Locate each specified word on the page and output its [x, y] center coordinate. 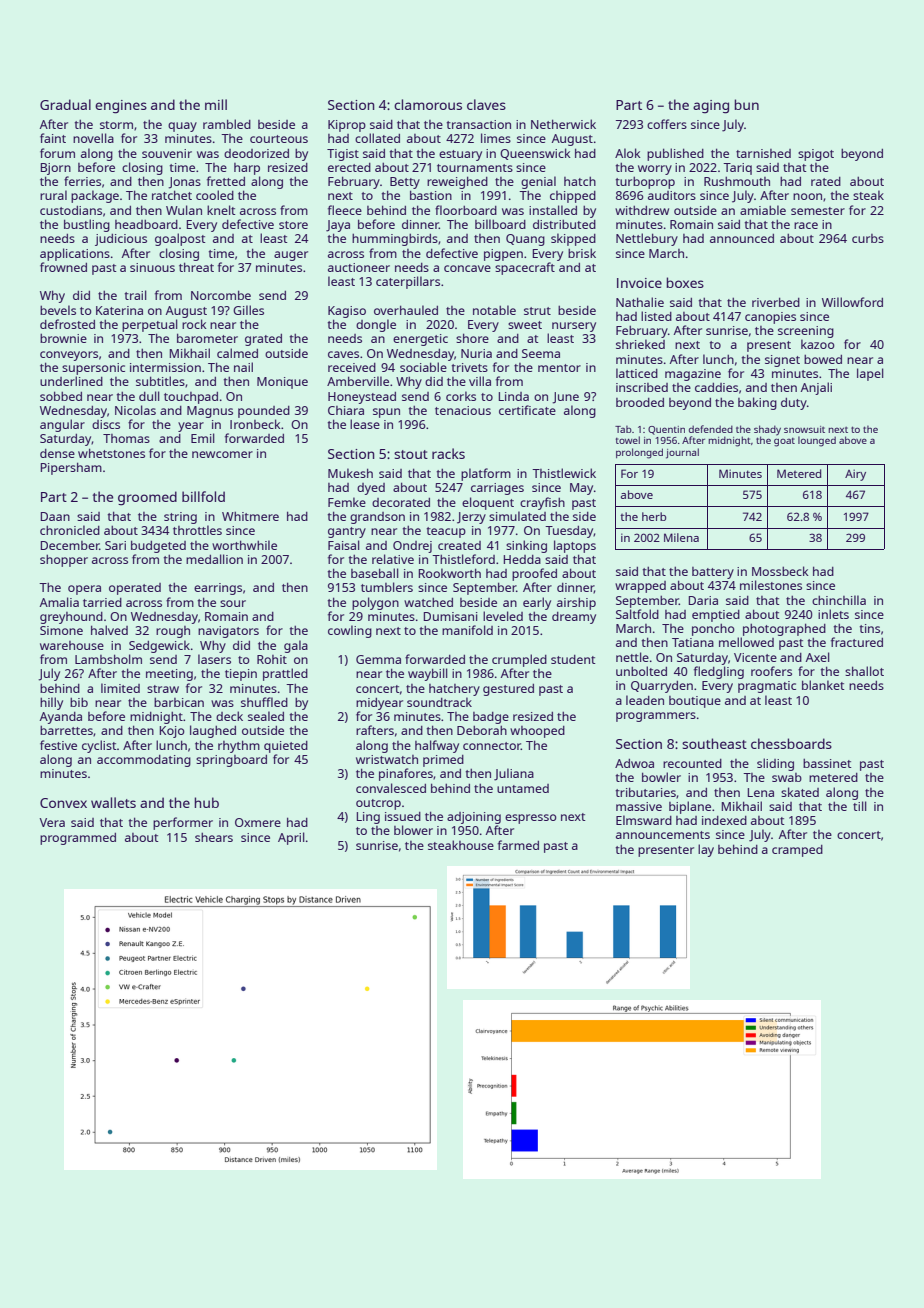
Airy [855, 475]
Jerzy [471, 518]
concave [467, 268]
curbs [868, 238]
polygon [375, 603]
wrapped [640, 587]
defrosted [67, 324]
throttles [197, 530]
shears [214, 837]
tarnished [763, 153]
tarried [102, 602]
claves [486, 104]
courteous [279, 139]
